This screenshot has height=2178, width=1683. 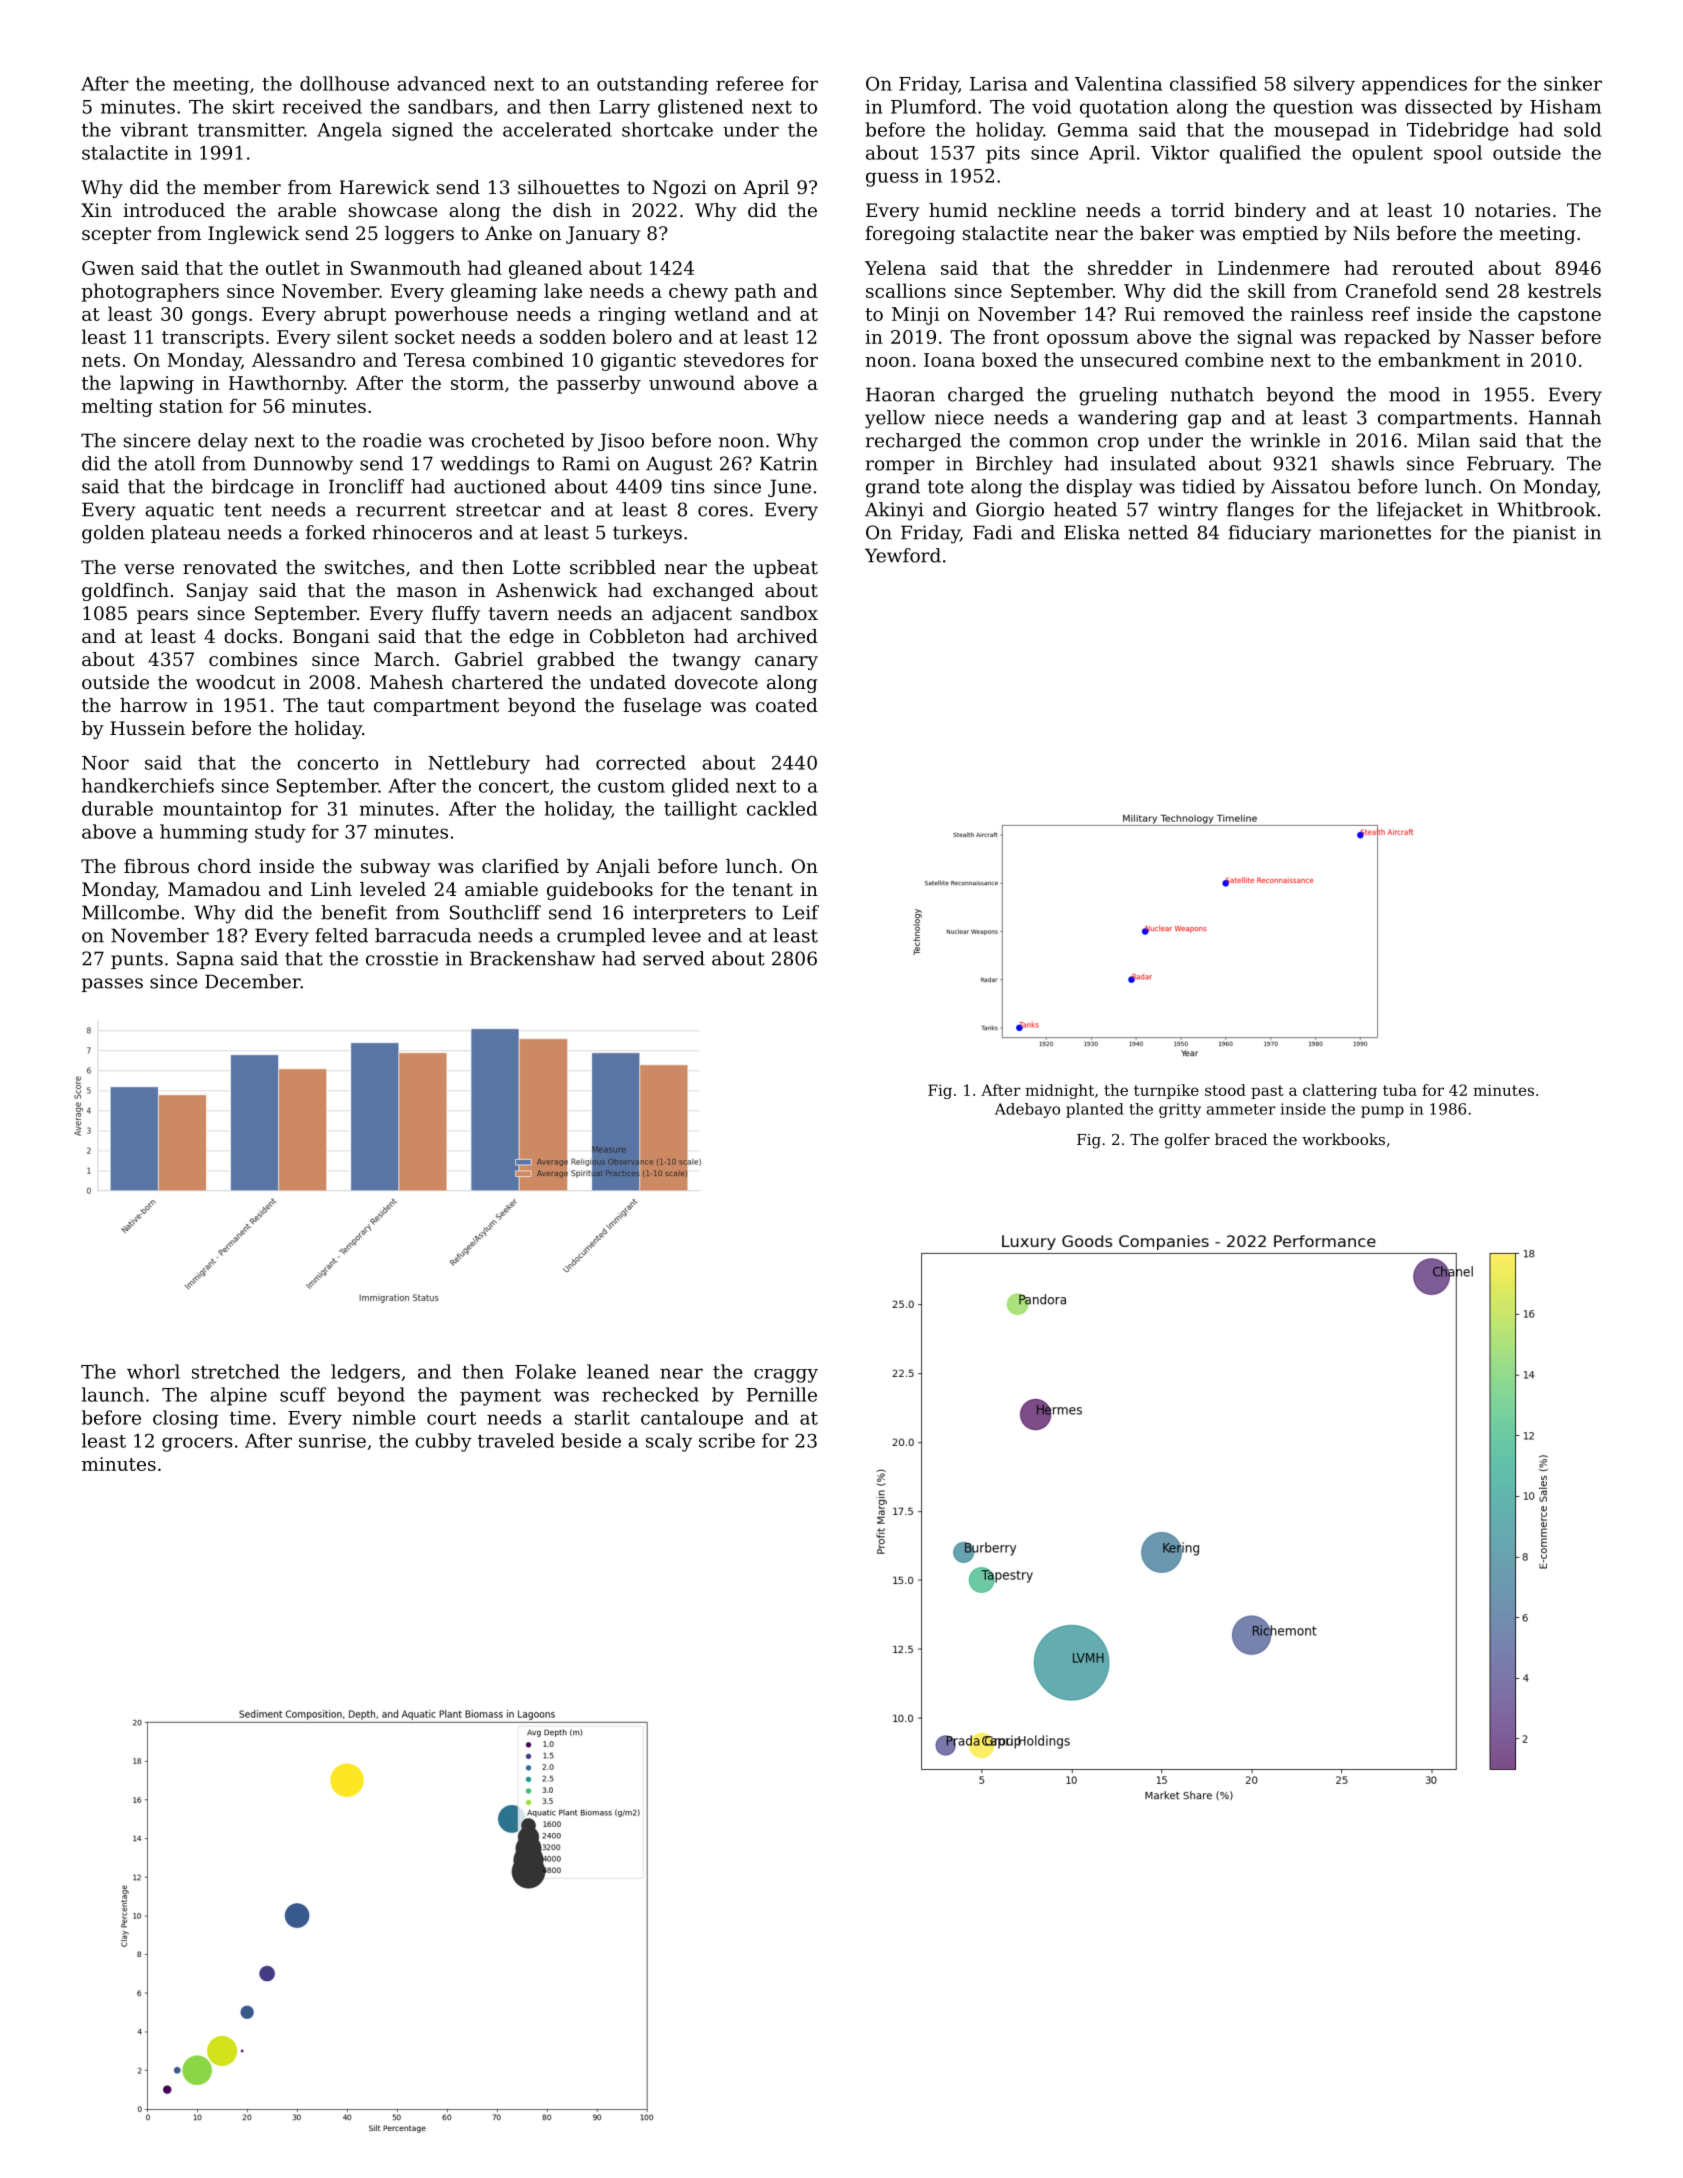 I want to click on passes, so click(x=112, y=985).
